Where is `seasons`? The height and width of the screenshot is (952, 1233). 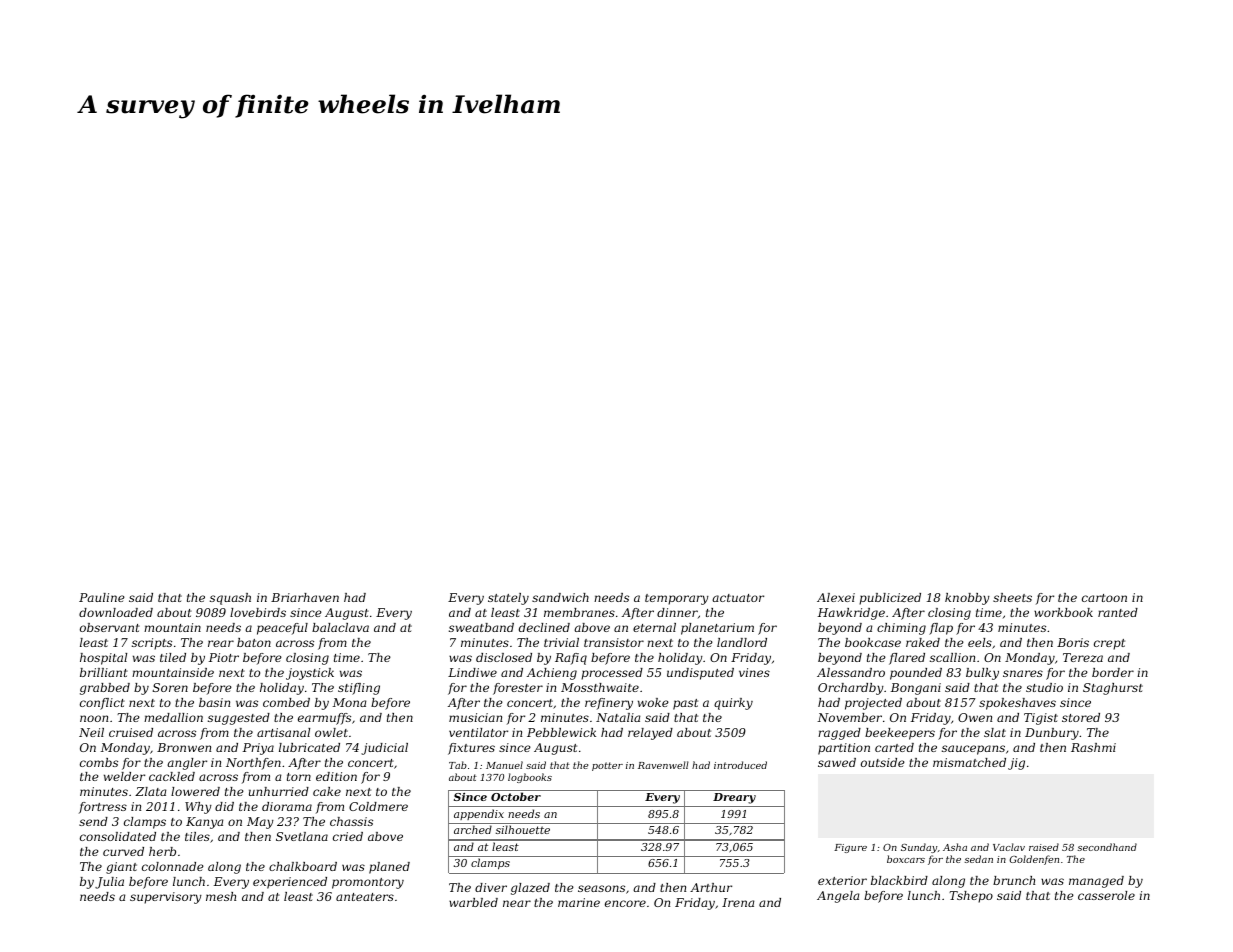 seasons is located at coordinates (601, 888).
